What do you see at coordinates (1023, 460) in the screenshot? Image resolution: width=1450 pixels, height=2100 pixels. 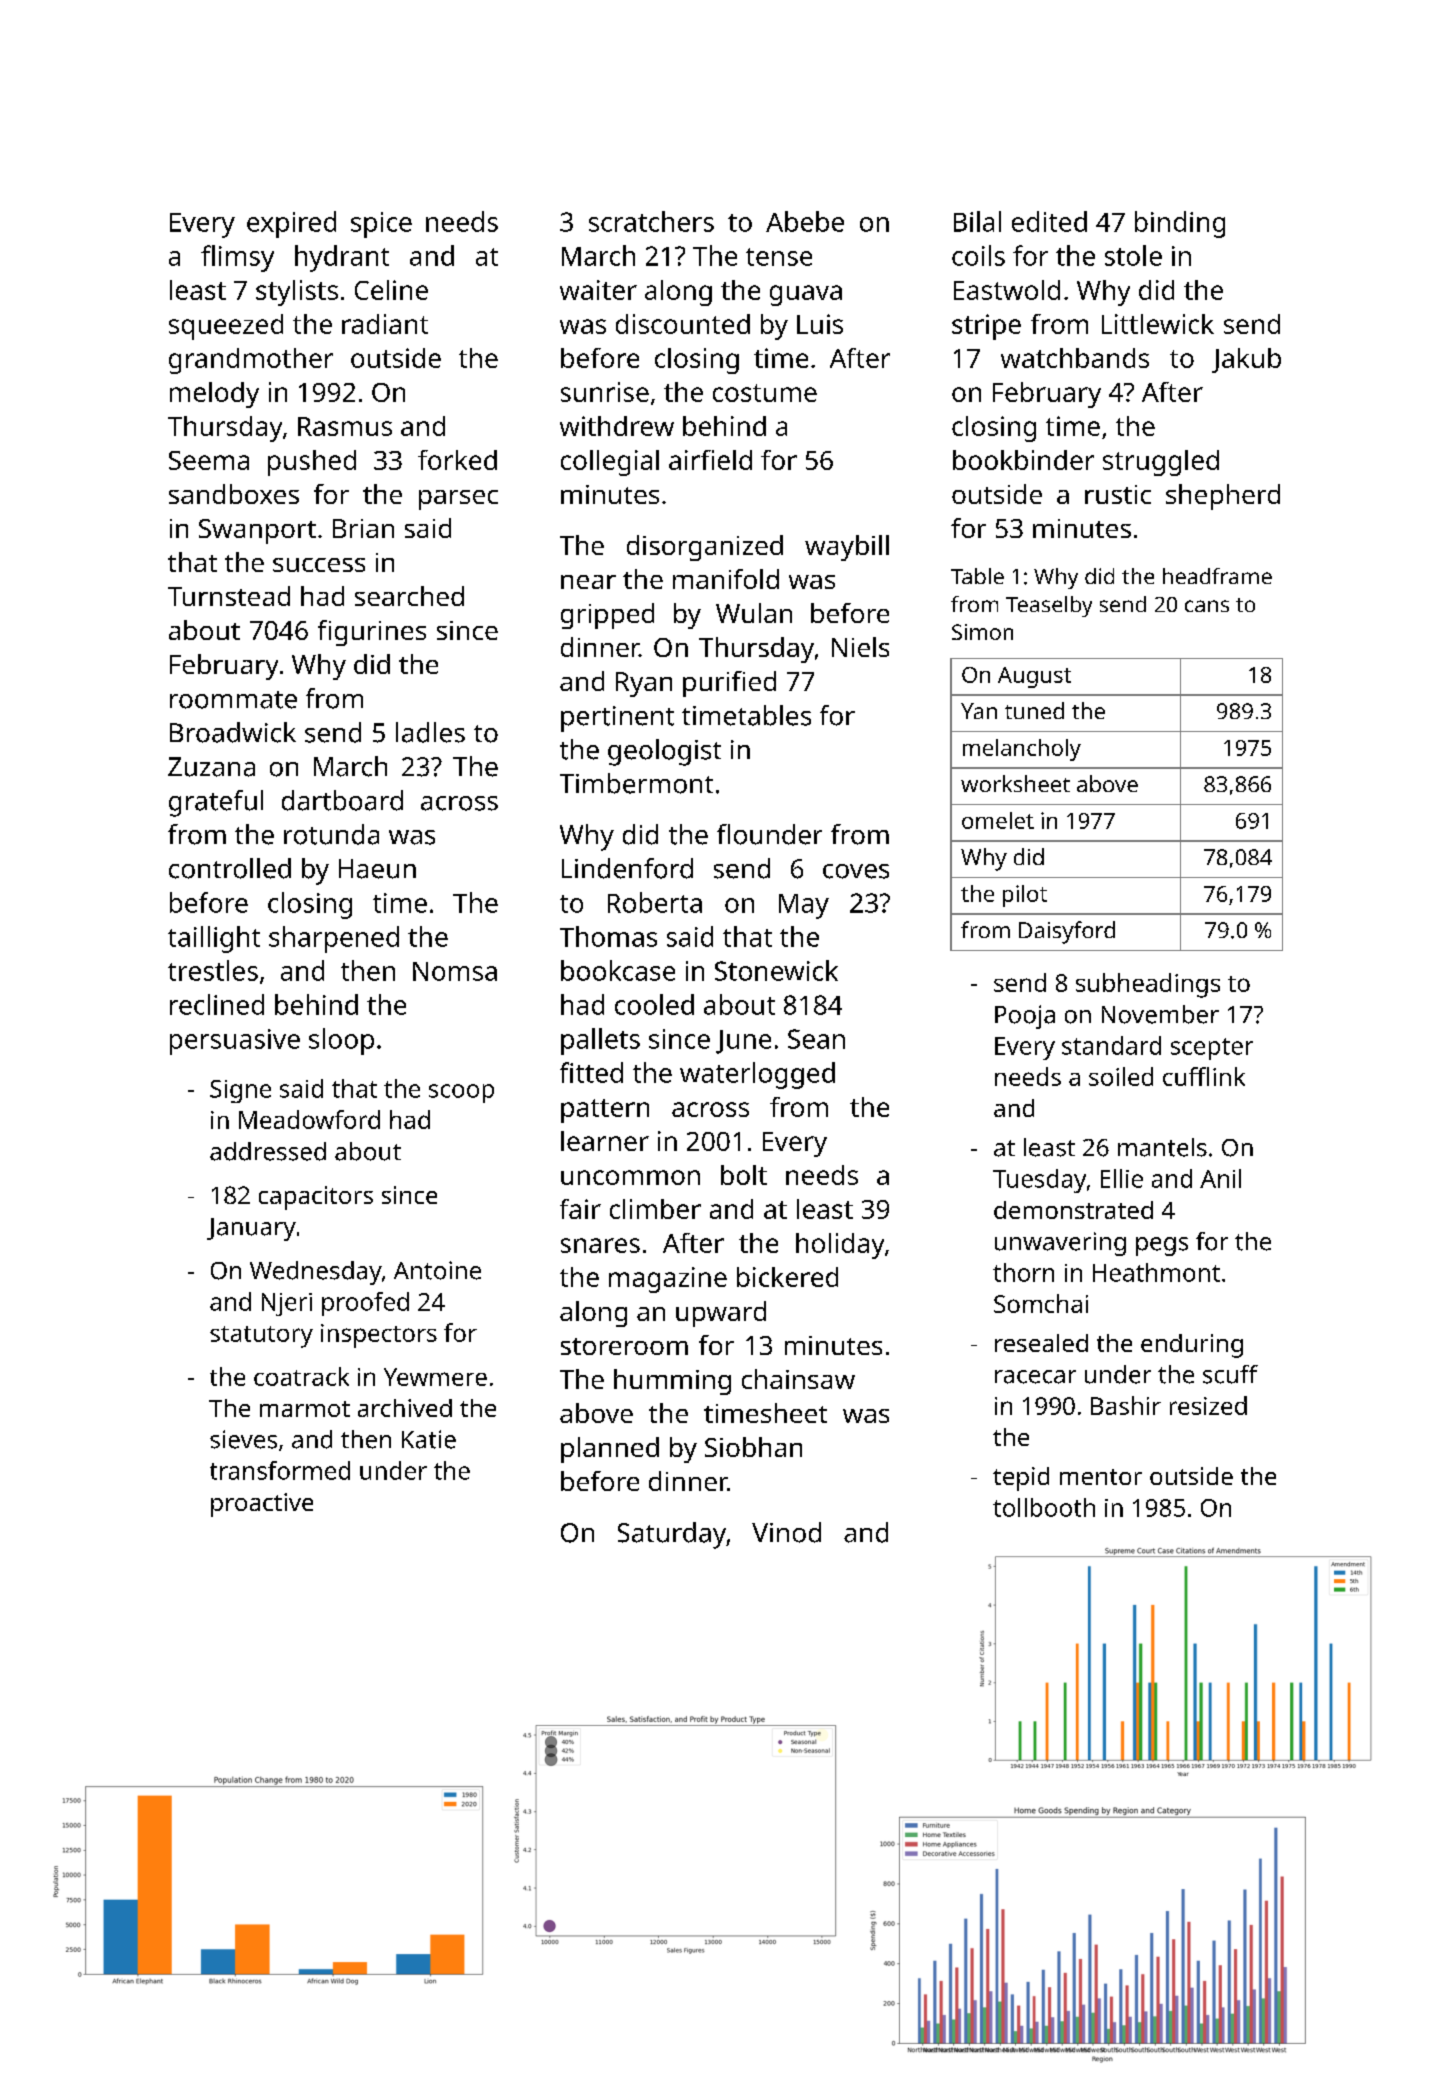 I see `bookbinder` at bounding box center [1023, 460].
